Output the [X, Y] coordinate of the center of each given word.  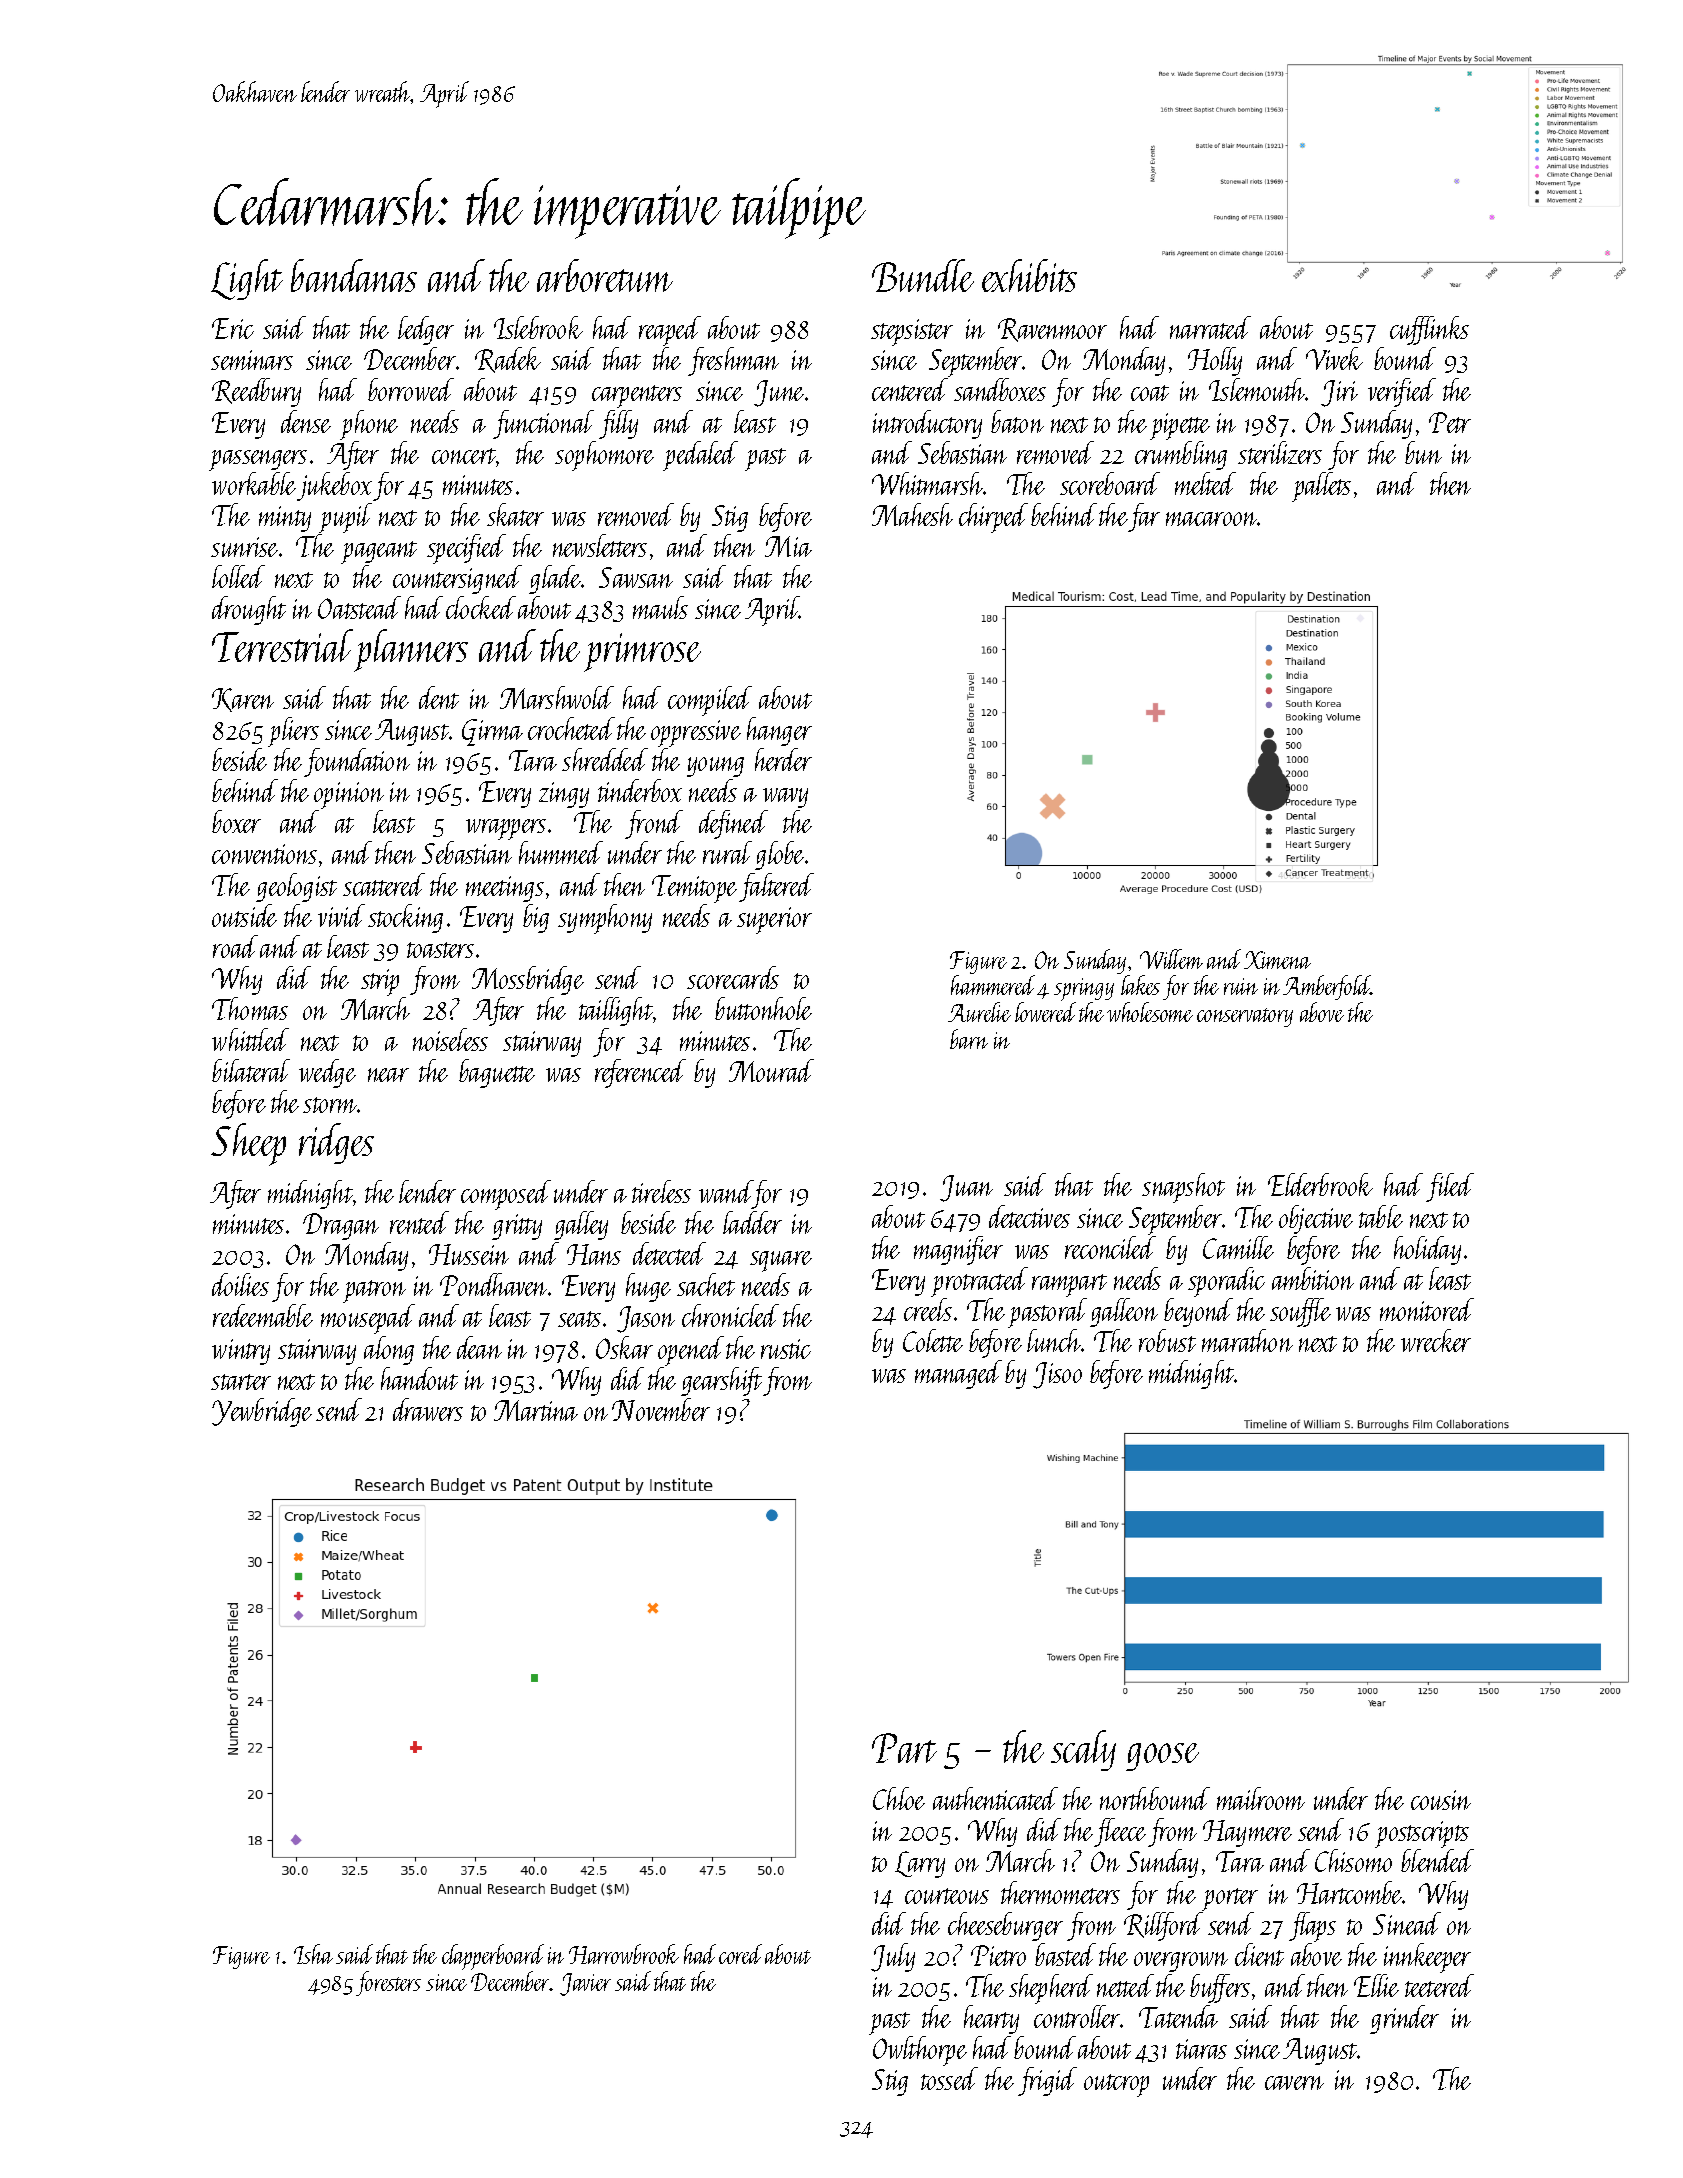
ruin [1241, 986]
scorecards [733, 977]
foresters [388, 1983]
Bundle [923, 275]
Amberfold [1327, 987]
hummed [561, 852]
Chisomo [1353, 1860]
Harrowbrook [624, 1954]
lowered [1045, 1012]
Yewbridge [262, 1412]
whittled [250, 1039]
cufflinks [1429, 330]
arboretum [605, 275]
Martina [536, 1410]
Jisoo [1057, 1375]
